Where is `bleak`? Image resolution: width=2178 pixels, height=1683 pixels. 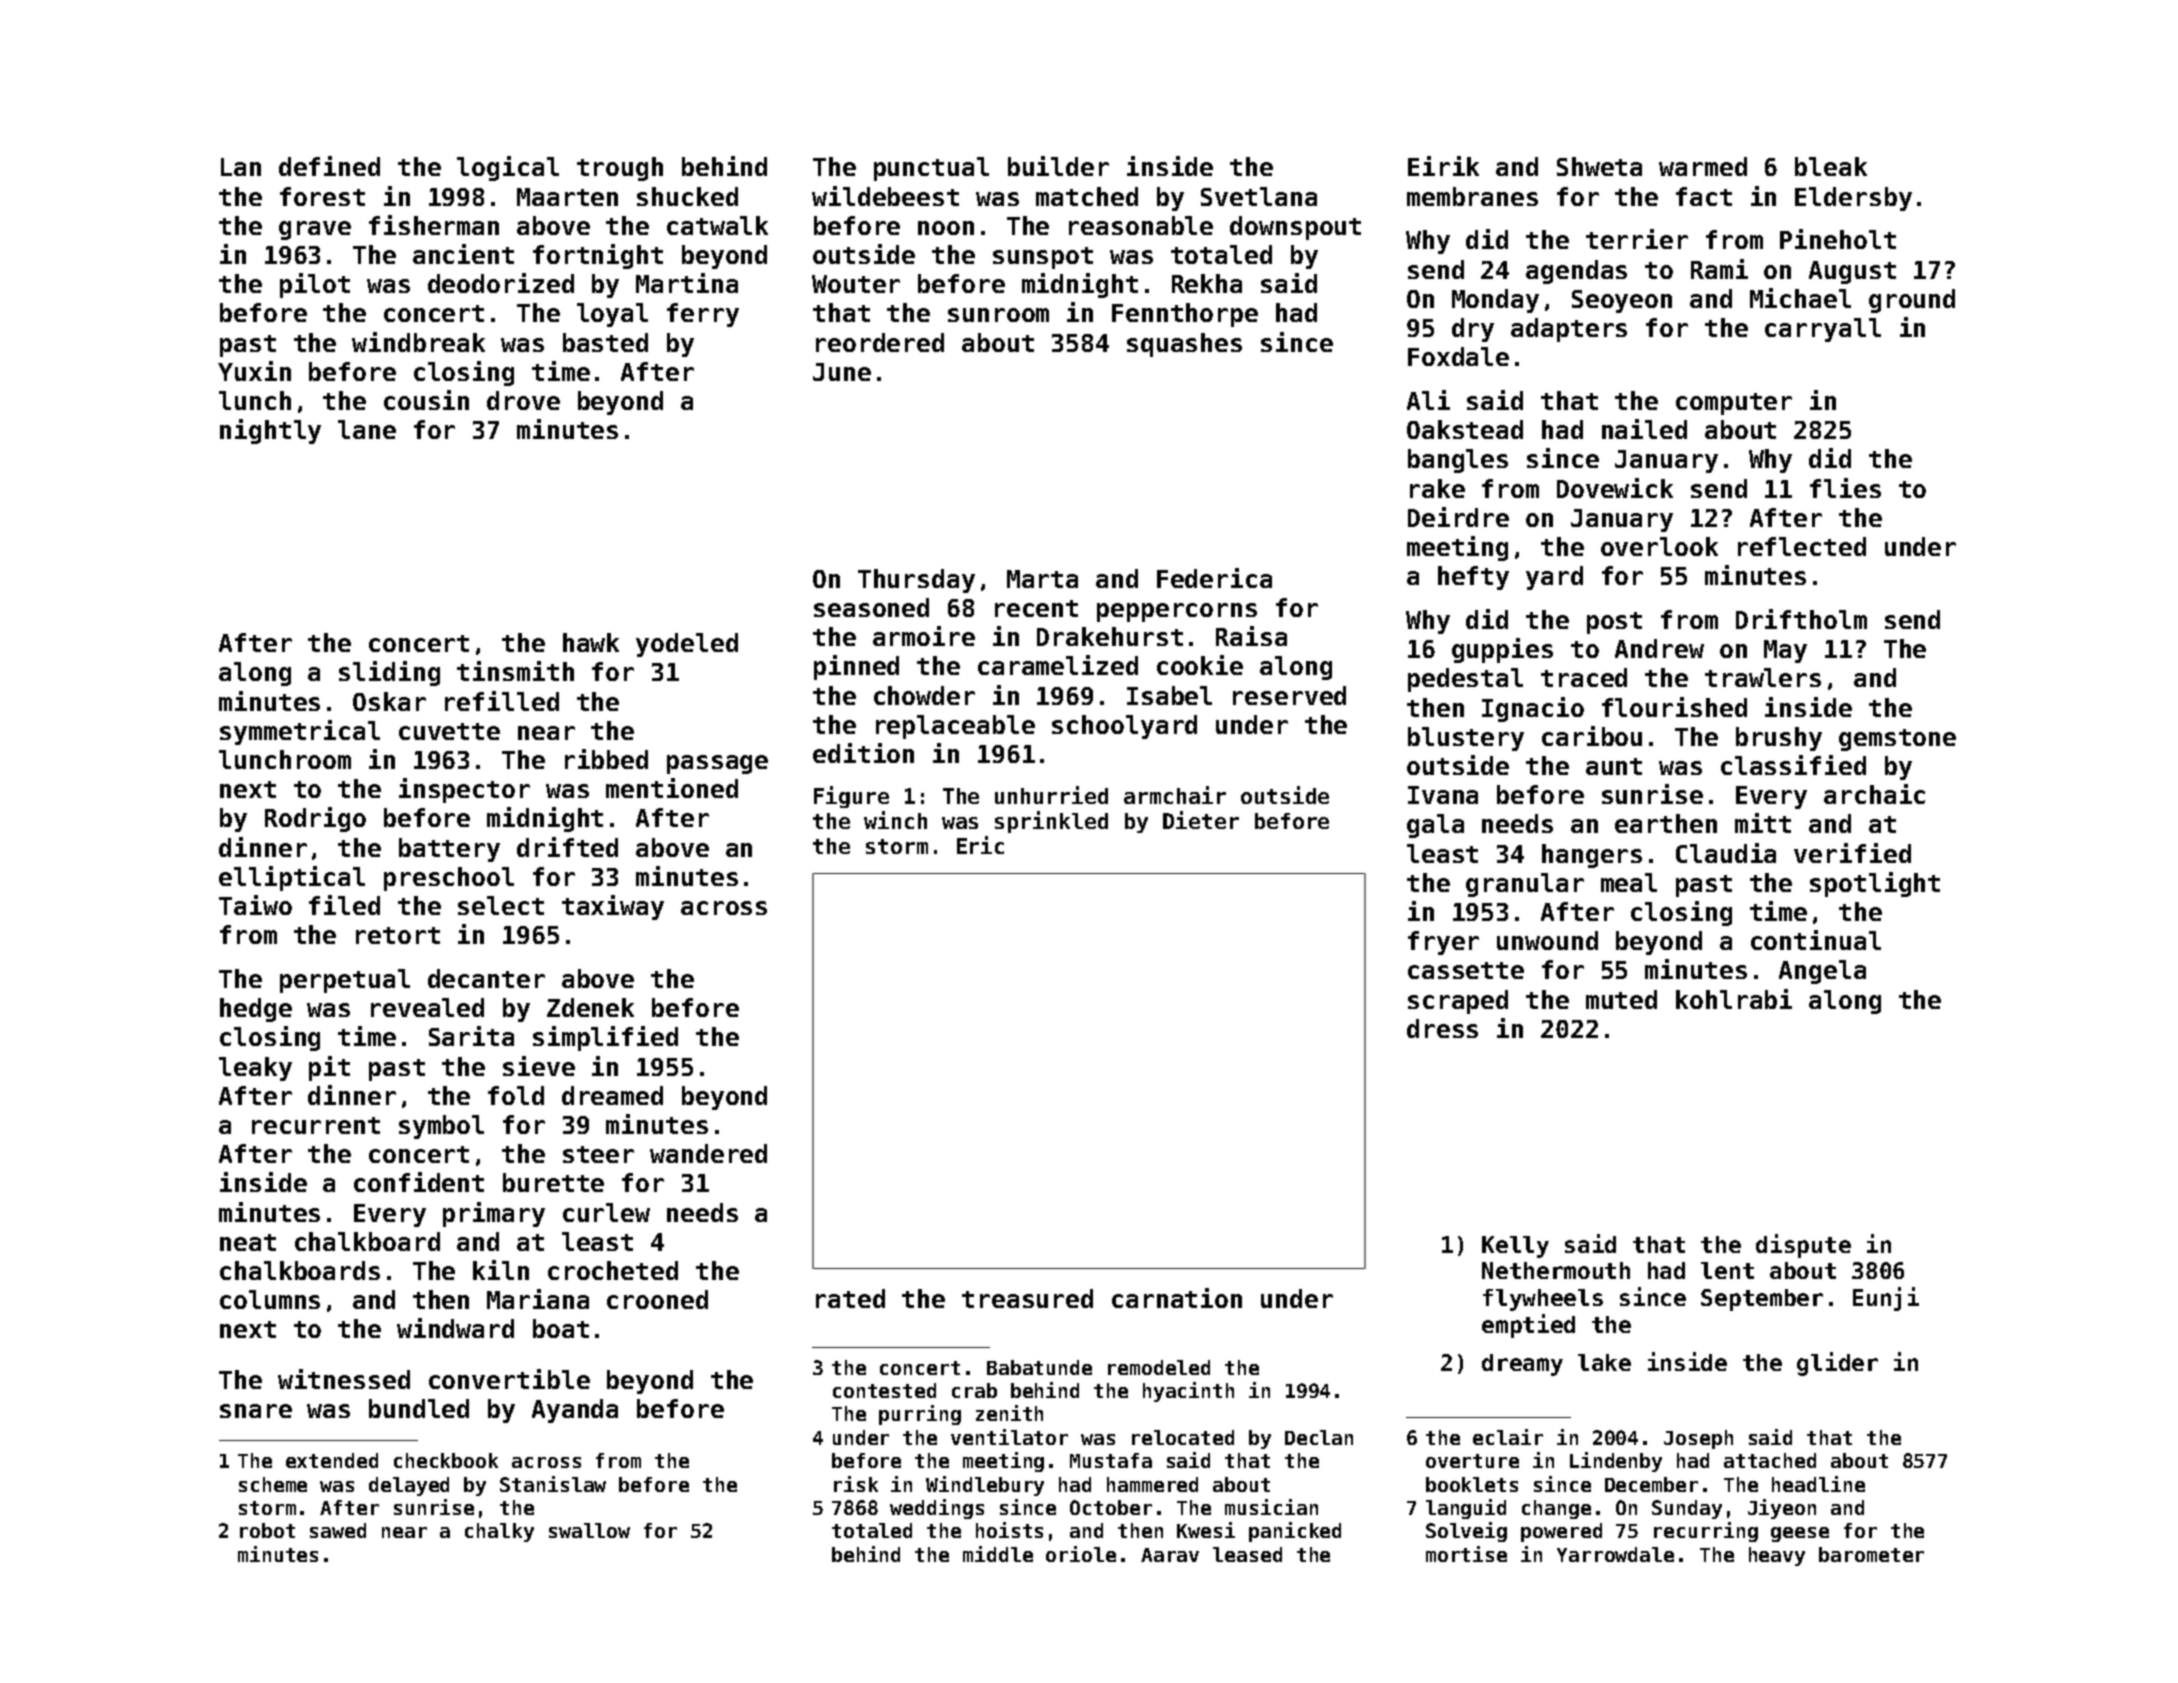
bleak is located at coordinates (1831, 166).
